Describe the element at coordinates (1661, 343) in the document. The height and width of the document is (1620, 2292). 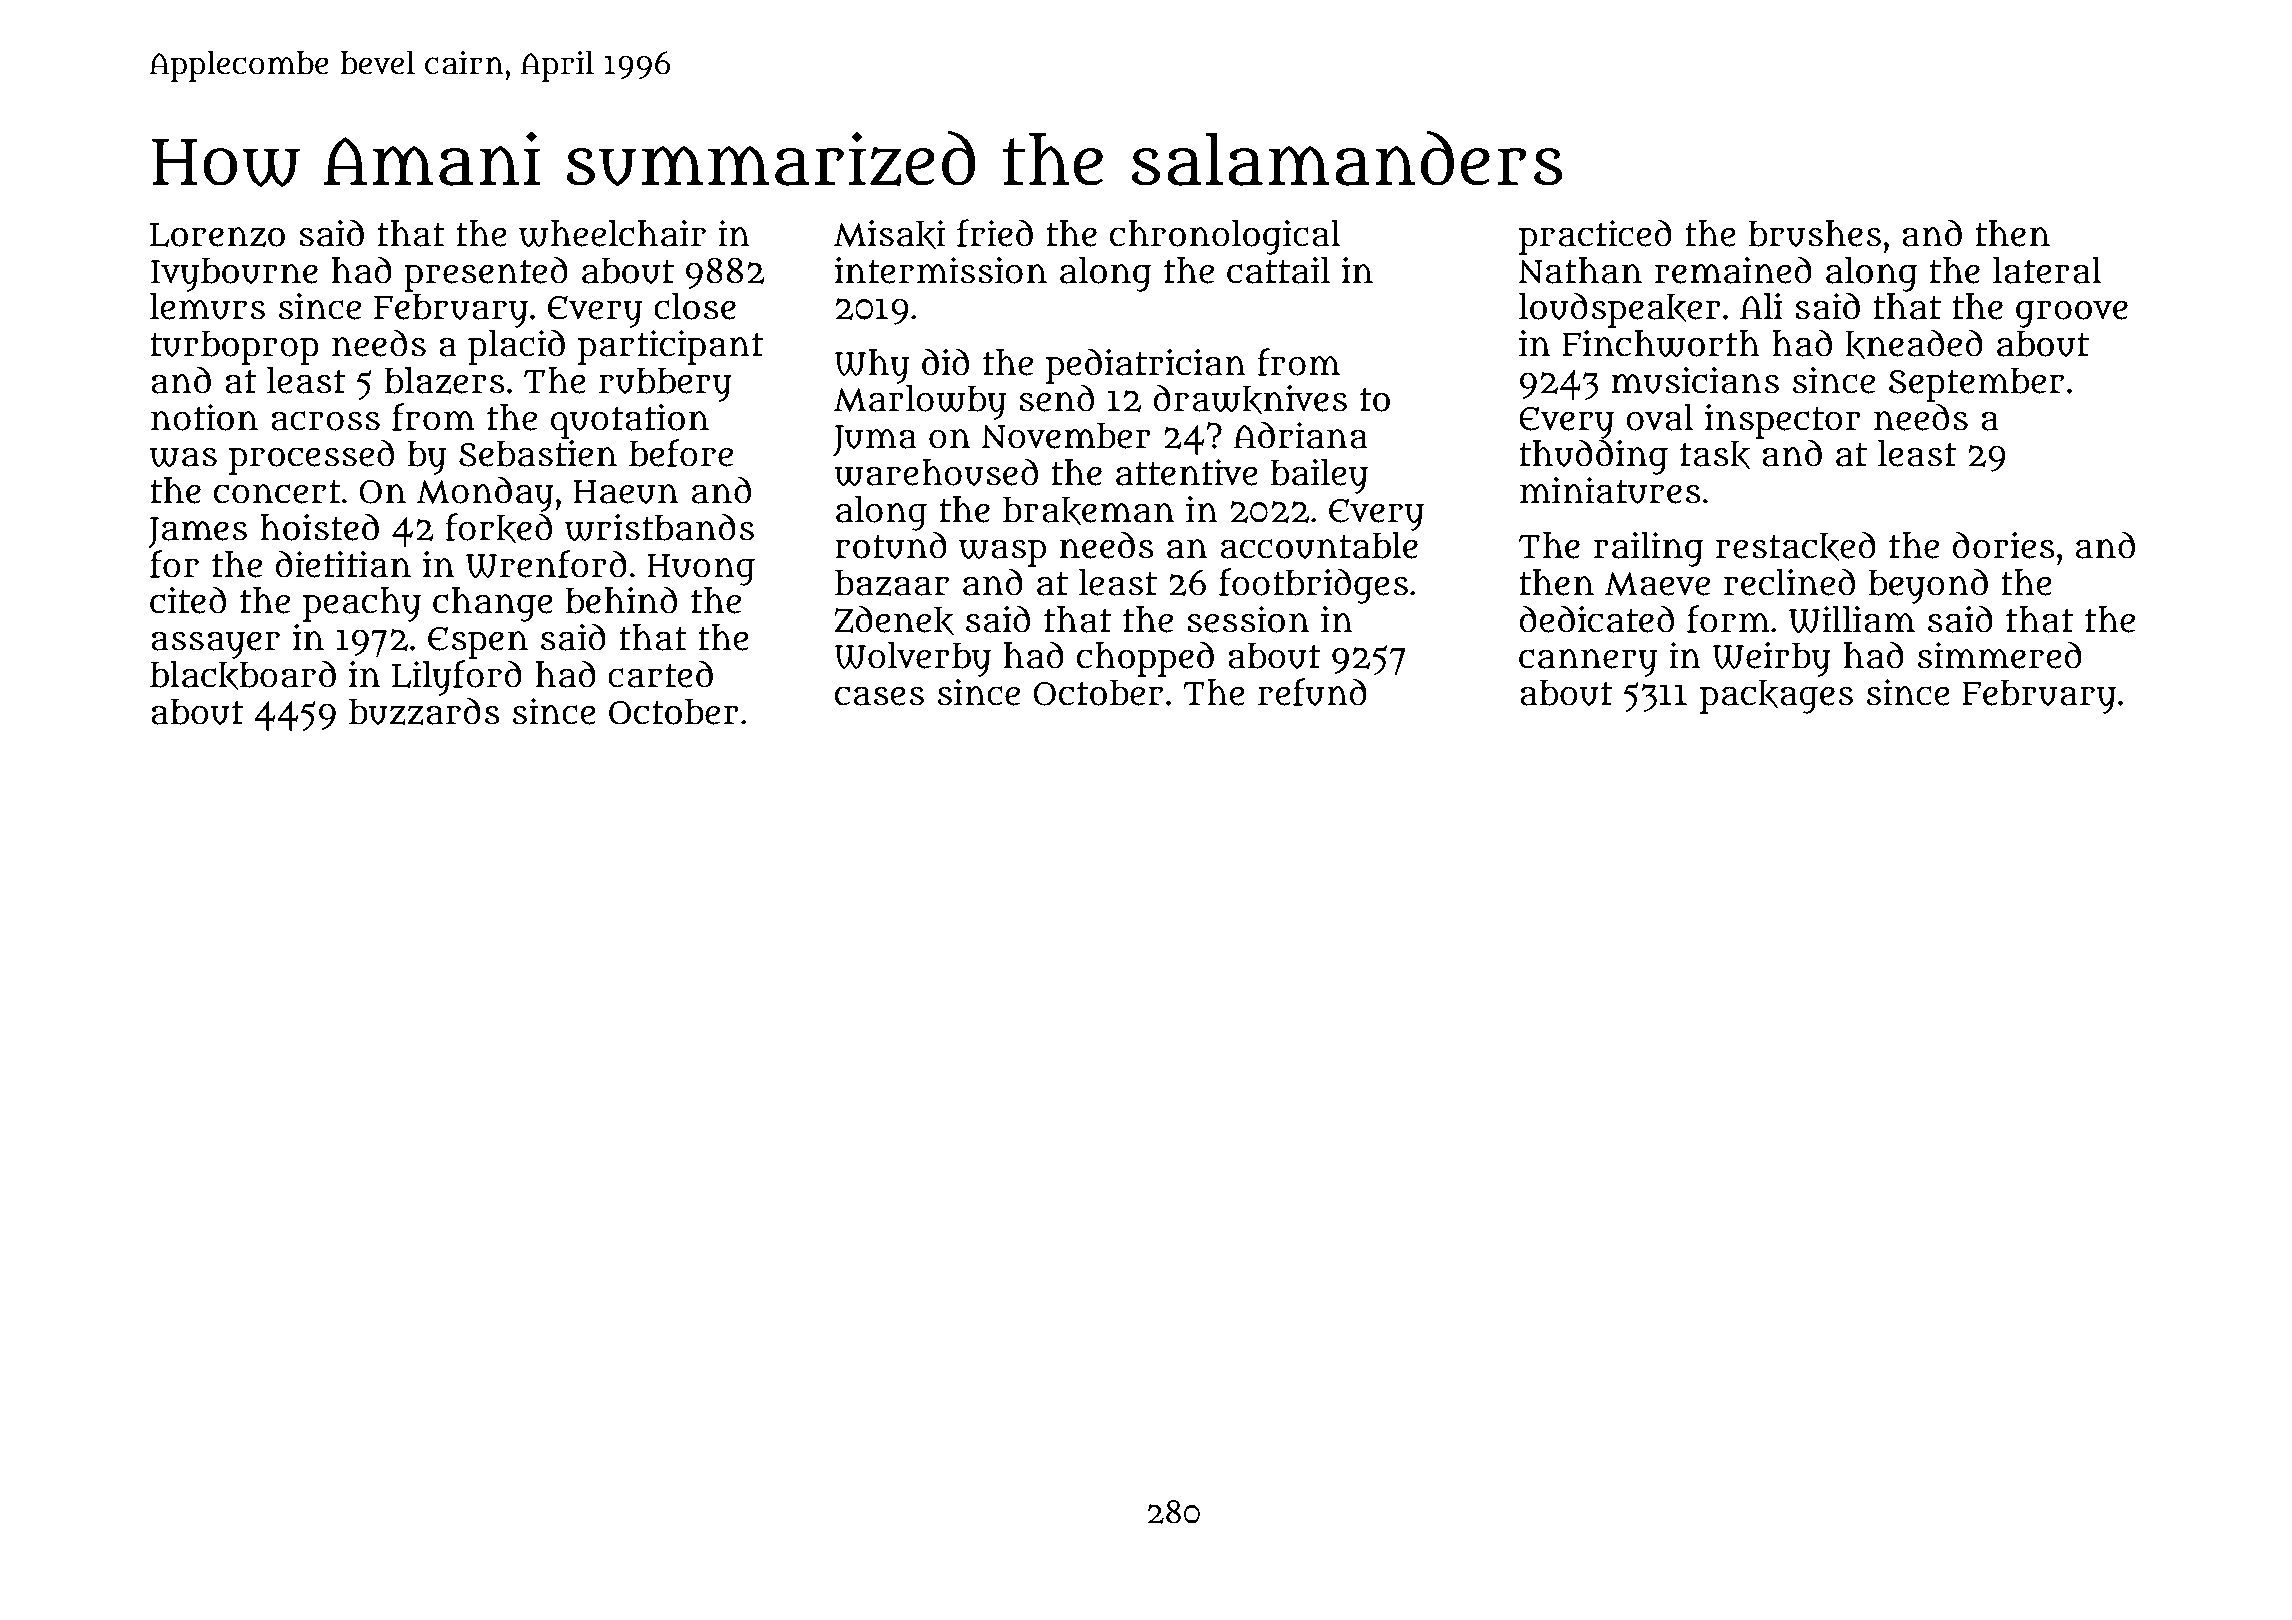
I see `Finchworth` at that location.
